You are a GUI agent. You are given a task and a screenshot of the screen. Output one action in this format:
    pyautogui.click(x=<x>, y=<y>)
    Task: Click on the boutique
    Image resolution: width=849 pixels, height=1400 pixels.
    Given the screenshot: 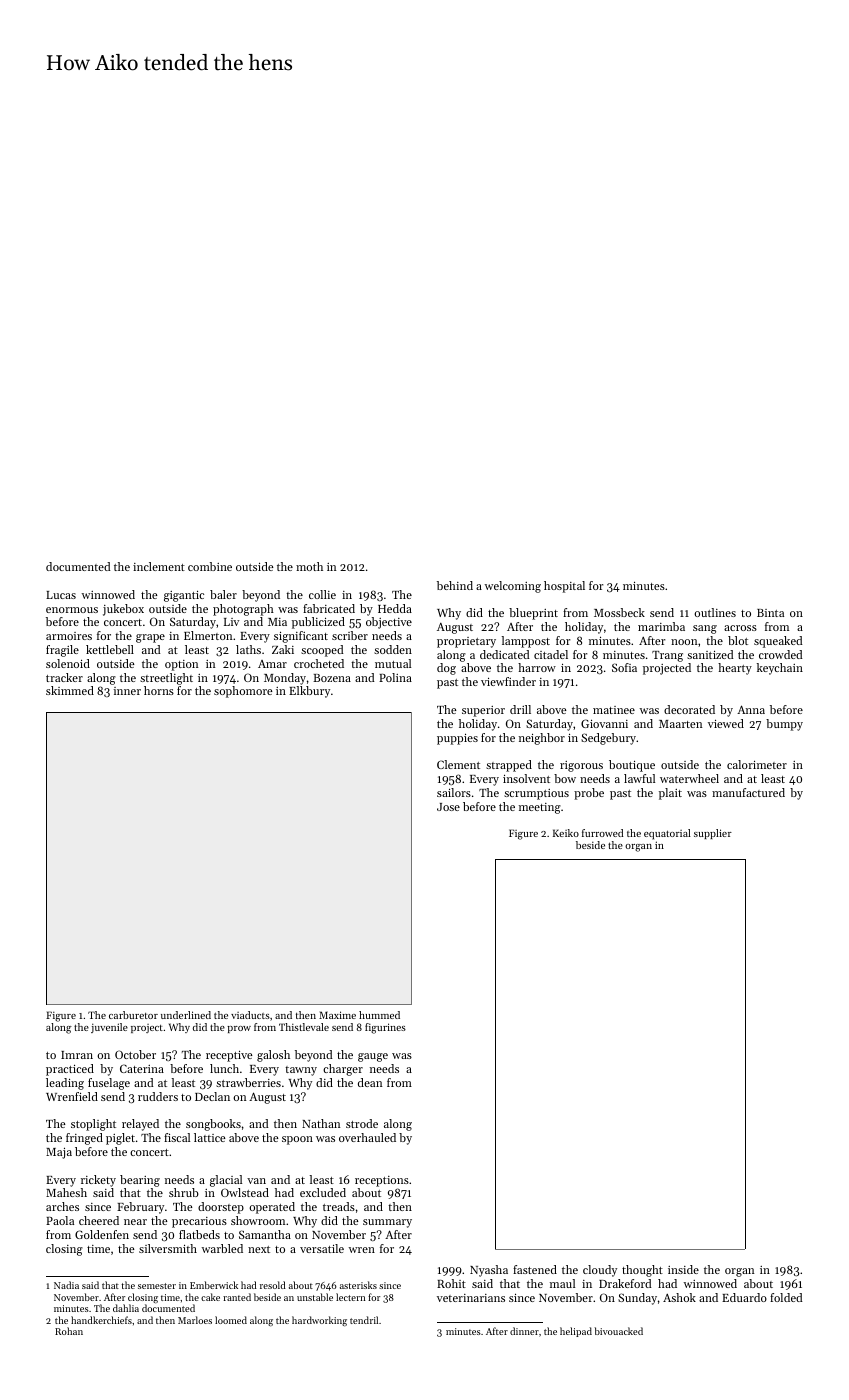 What is the action you would take?
    pyautogui.click(x=632, y=766)
